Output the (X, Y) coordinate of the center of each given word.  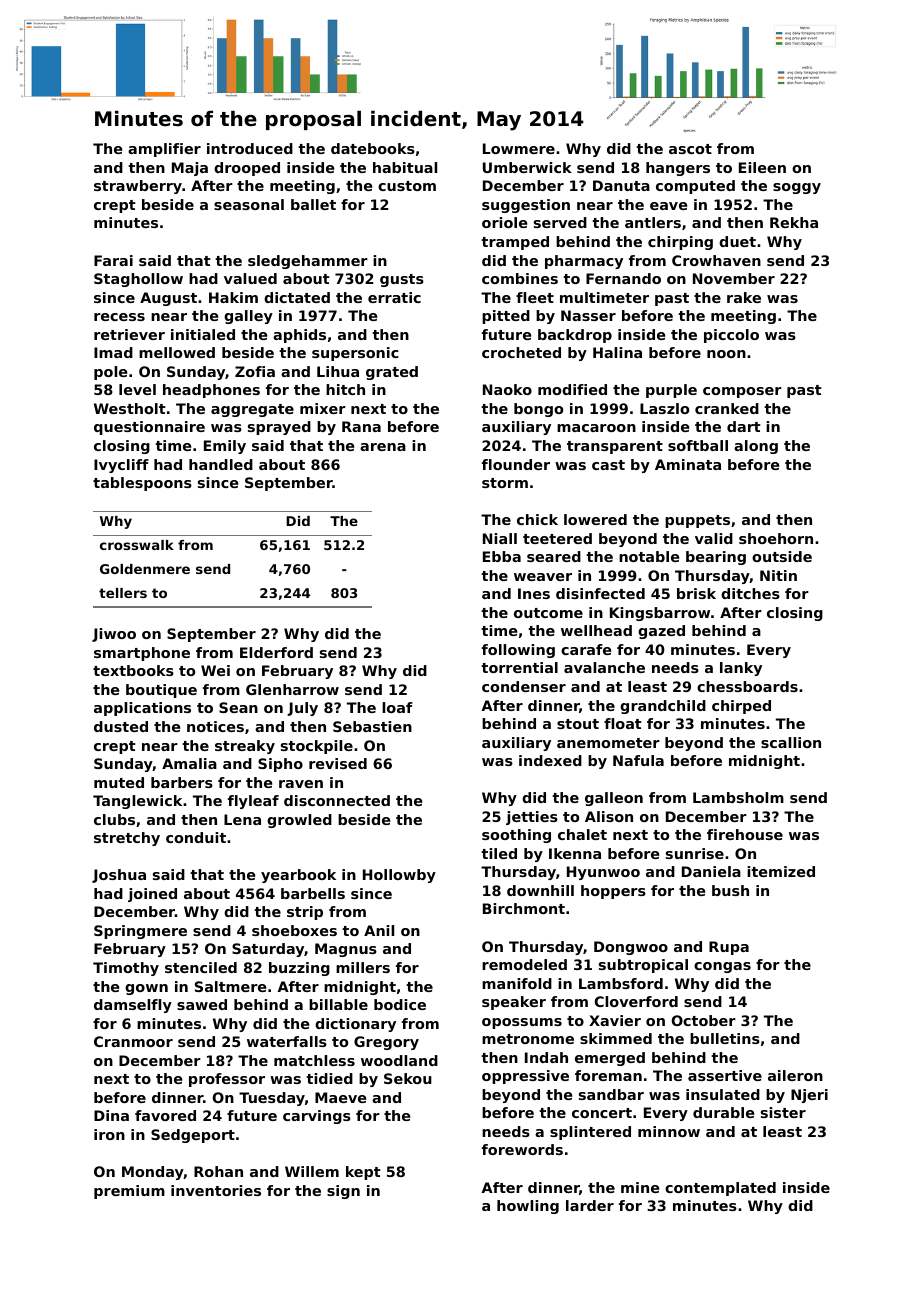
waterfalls (287, 1041)
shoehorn (776, 538)
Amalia (189, 763)
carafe (586, 649)
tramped (515, 243)
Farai (113, 260)
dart (744, 426)
